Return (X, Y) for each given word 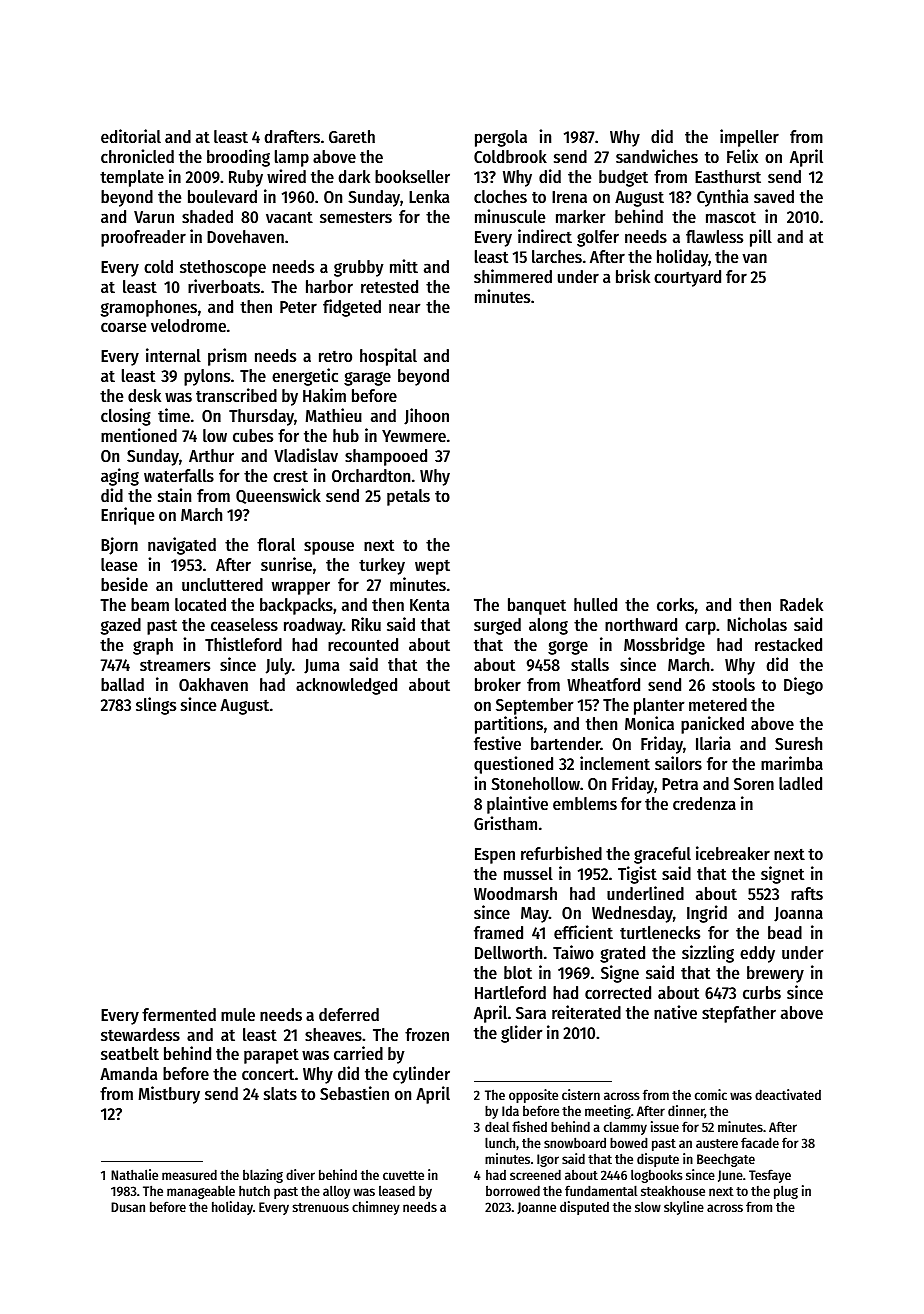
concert (268, 1074)
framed (498, 932)
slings (156, 706)
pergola (501, 138)
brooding (238, 158)
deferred (349, 1014)
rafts (807, 893)
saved (774, 196)
